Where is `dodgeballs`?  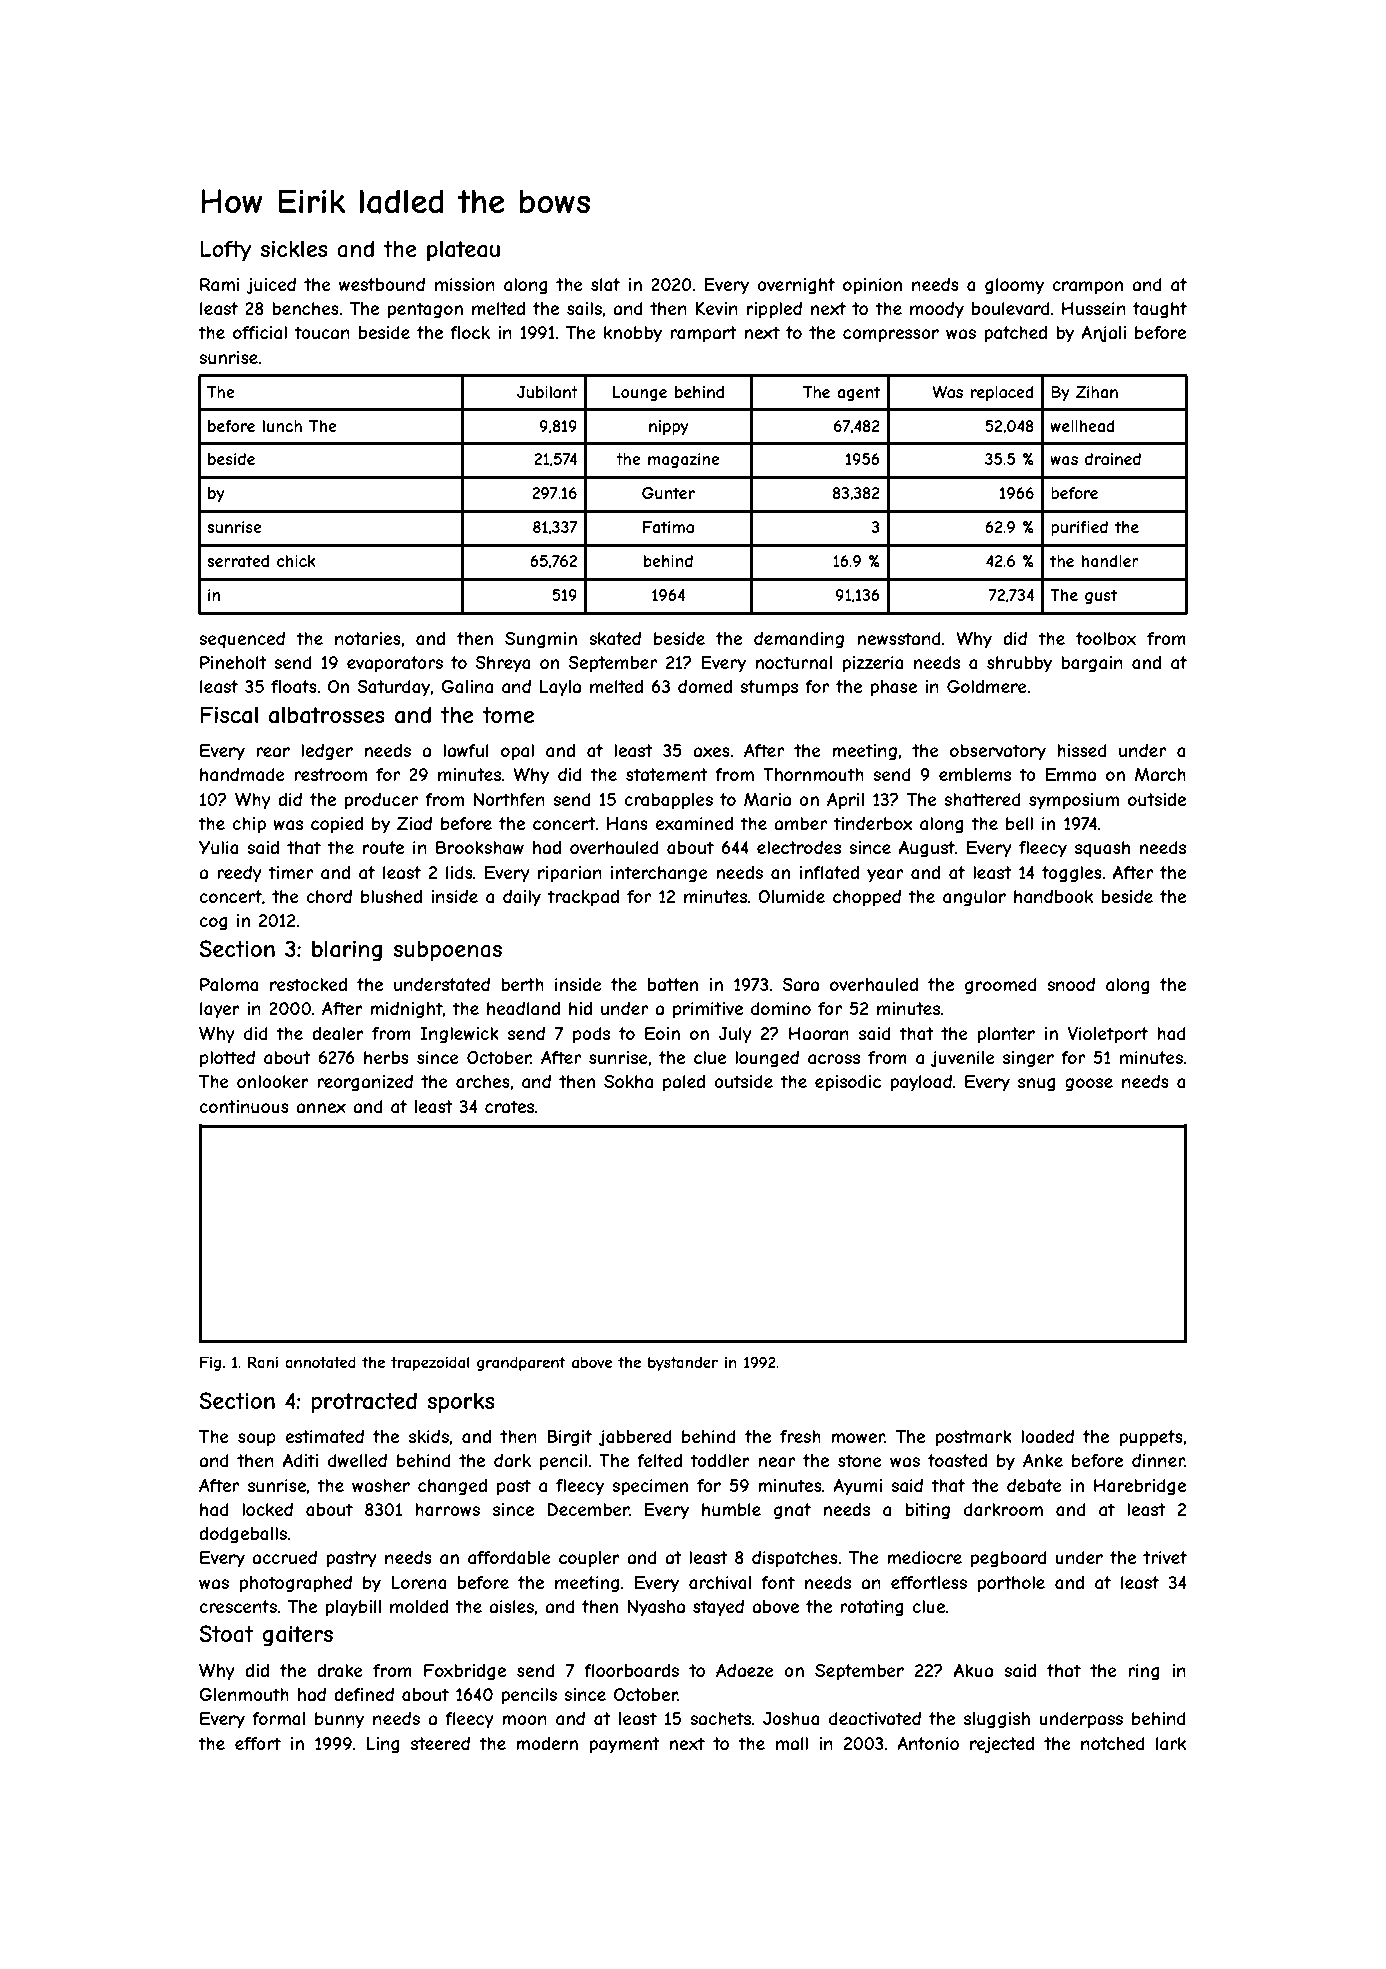 dodgeballs is located at coordinates (243, 1535).
